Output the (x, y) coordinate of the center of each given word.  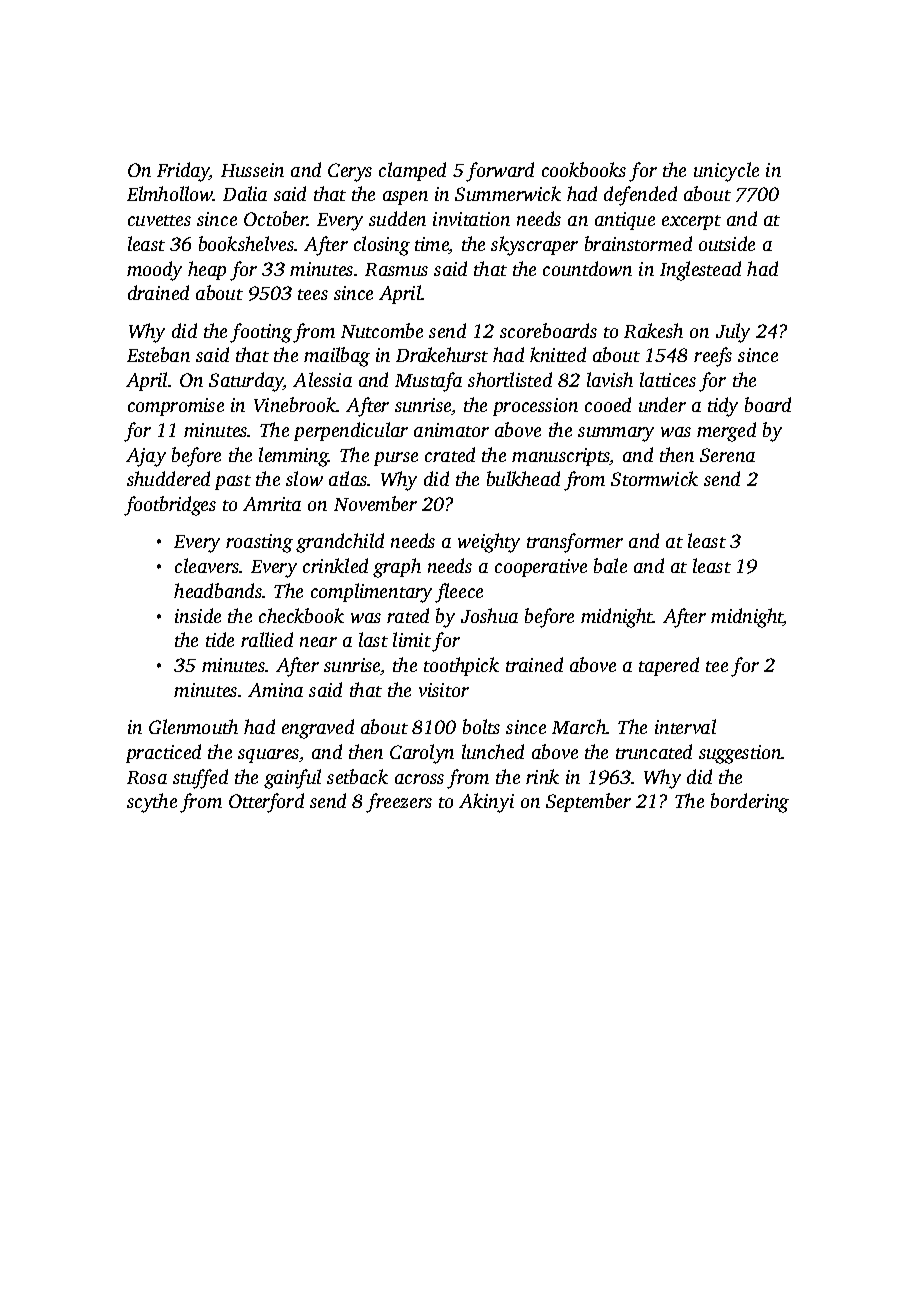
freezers (399, 803)
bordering (750, 803)
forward (500, 172)
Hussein (252, 170)
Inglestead (700, 271)
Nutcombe (382, 330)
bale (610, 565)
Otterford (266, 803)
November (375, 503)
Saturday (246, 382)
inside (198, 615)
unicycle (726, 172)
